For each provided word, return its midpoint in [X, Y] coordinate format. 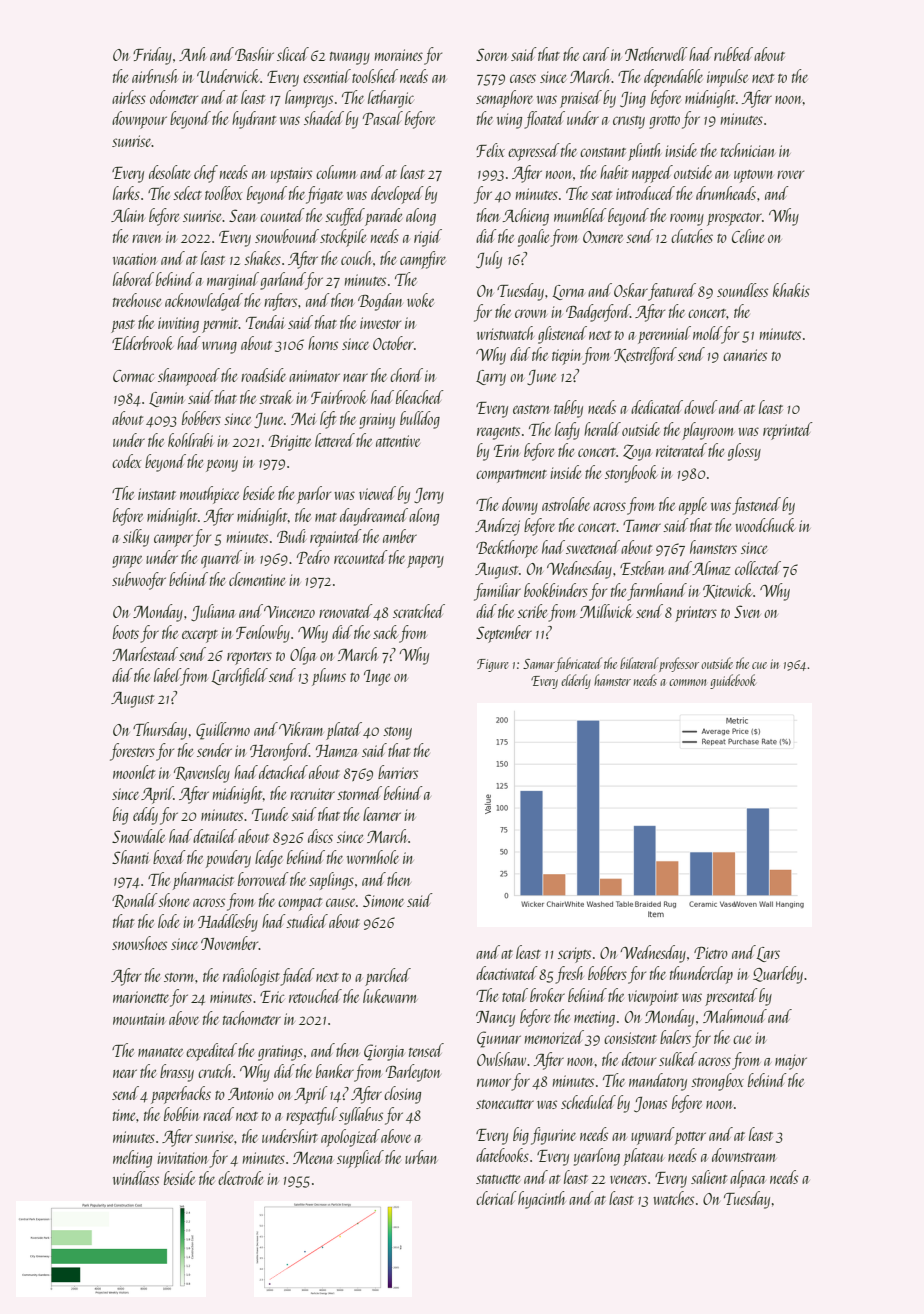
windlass [136, 1178]
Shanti [131, 857]
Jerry [429, 496]
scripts [574, 955]
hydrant [254, 120]
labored [133, 279]
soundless [742, 290]
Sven [747, 611]
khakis [791, 290]
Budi [291, 536]
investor [380, 323]
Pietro [711, 952]
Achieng [526, 217]
